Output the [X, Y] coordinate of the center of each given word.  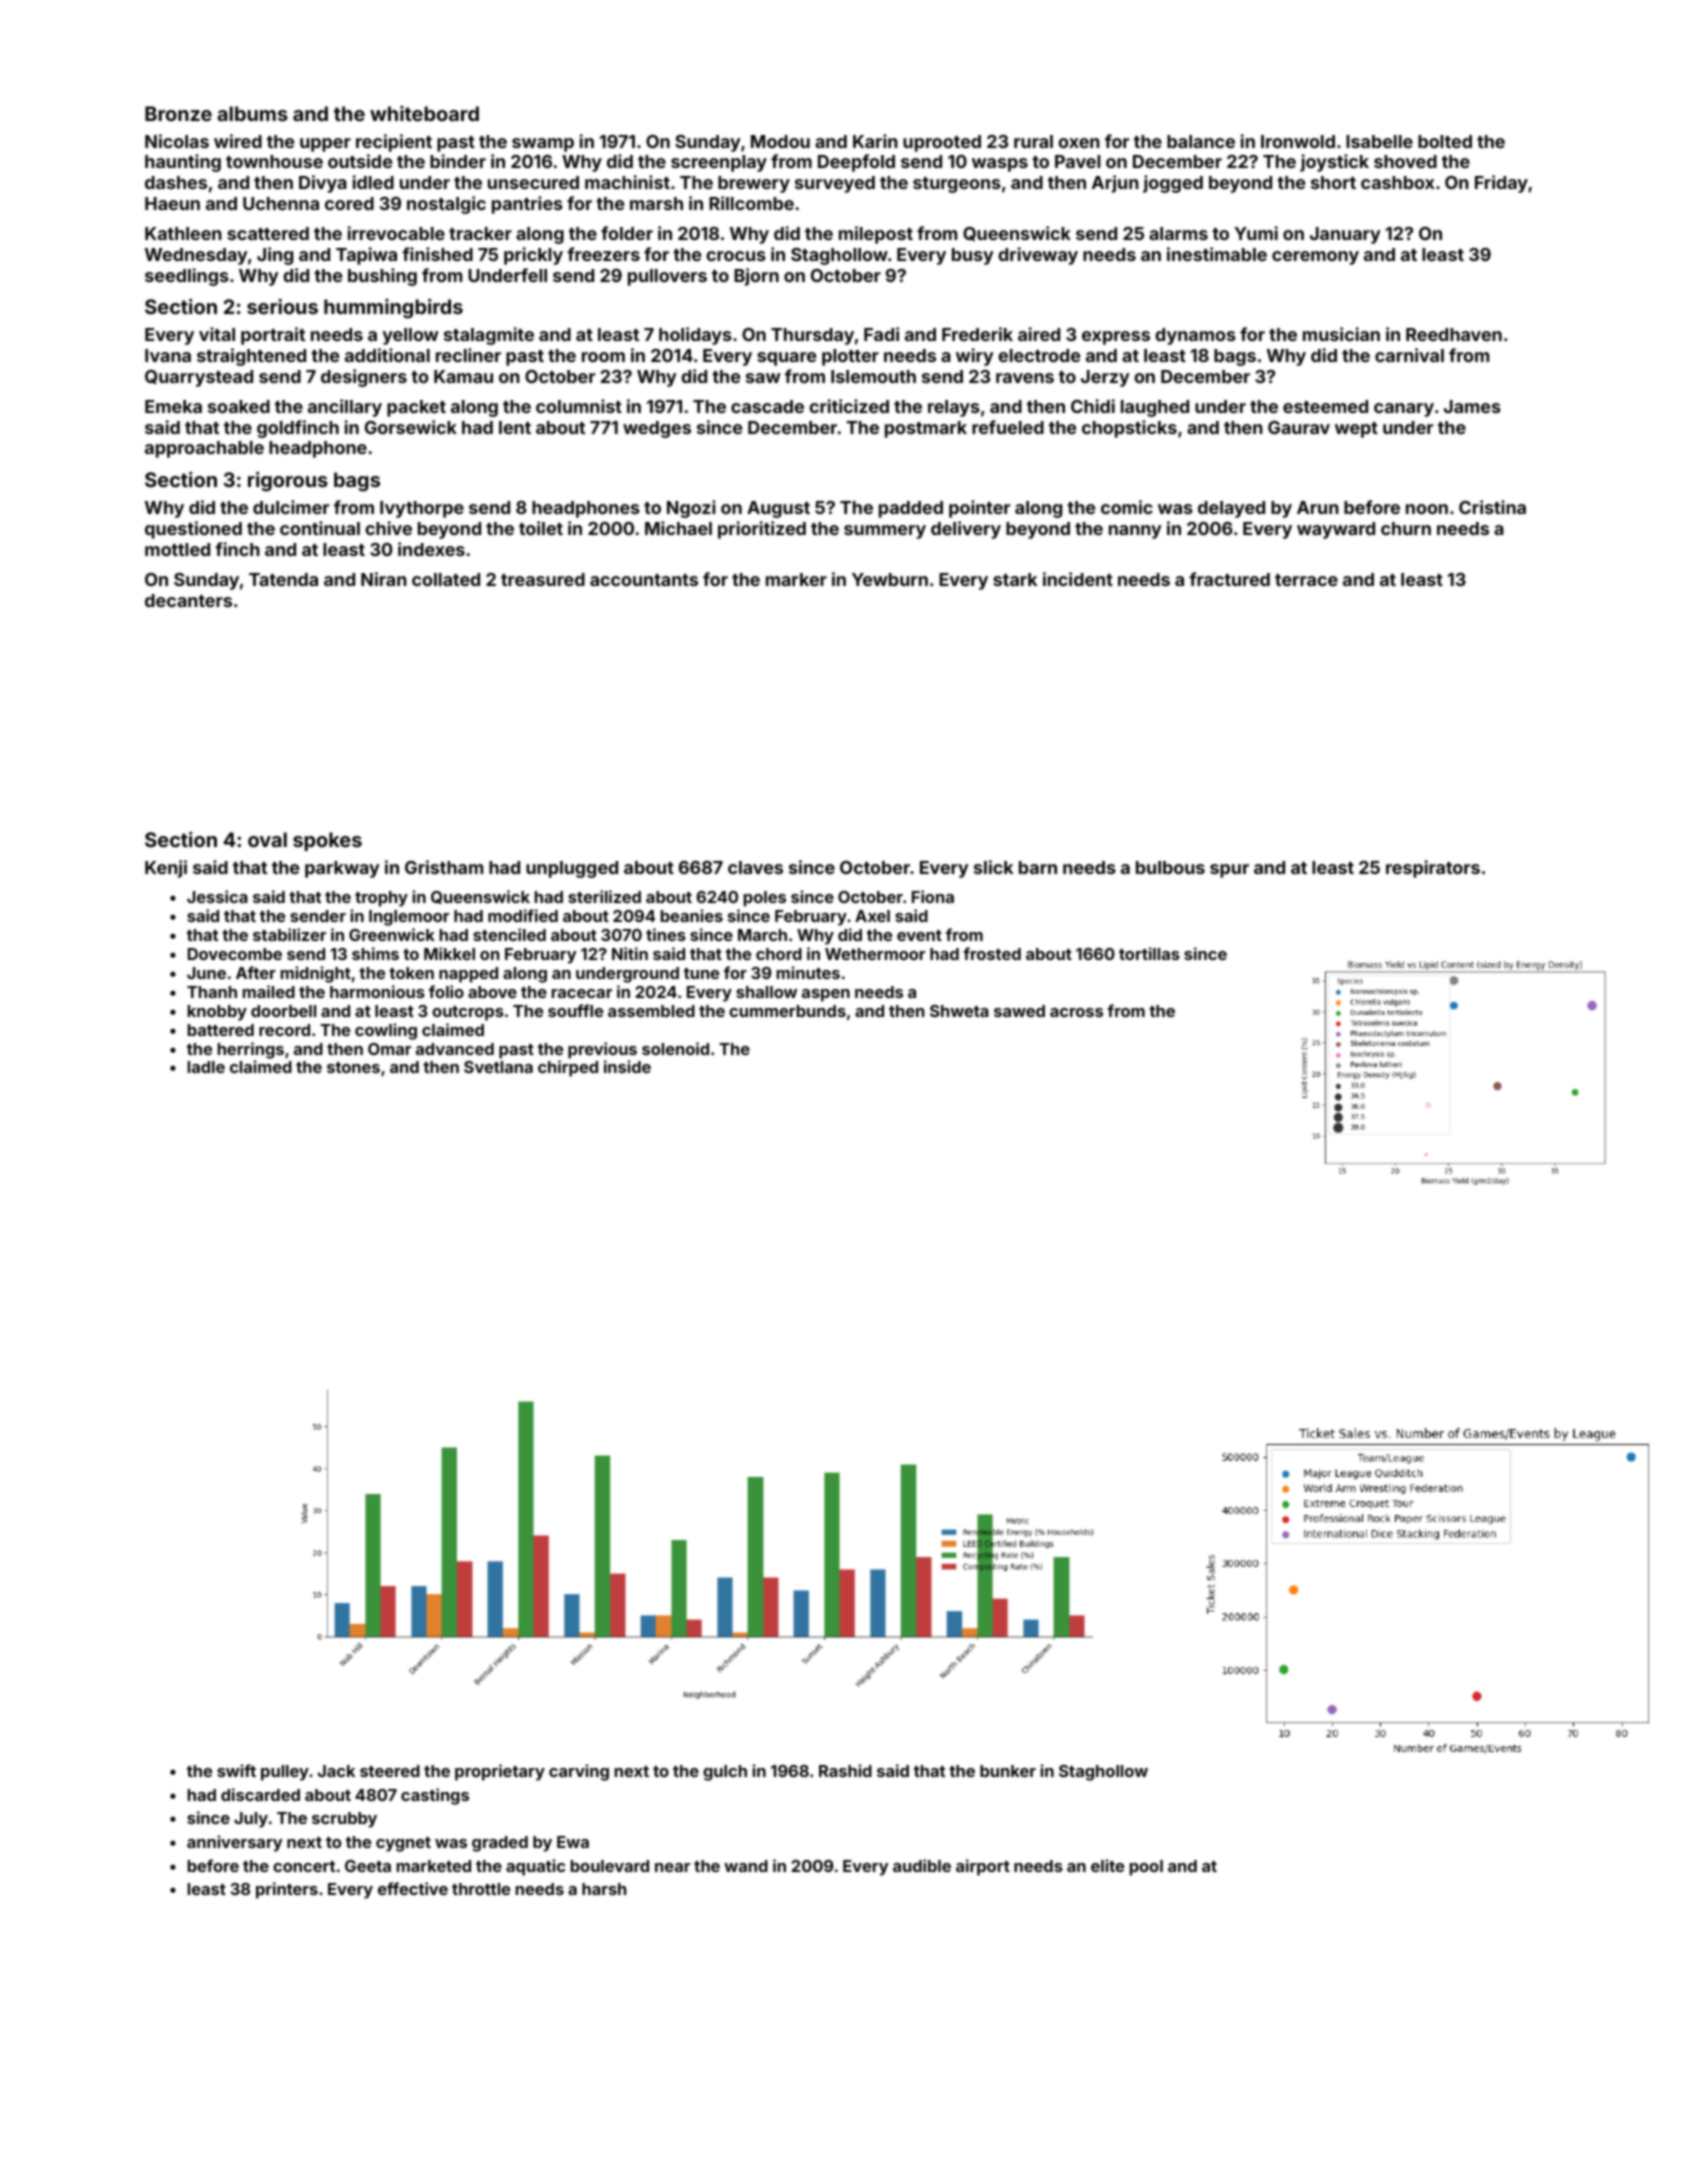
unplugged [572, 869]
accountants [644, 580]
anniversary [234, 1843]
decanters [188, 600]
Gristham [444, 867]
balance [1201, 141]
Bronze [178, 113]
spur [1229, 871]
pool [1146, 1868]
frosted [992, 953]
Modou [780, 141]
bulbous [1170, 867]
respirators [1433, 869]
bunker [1008, 1771]
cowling [386, 1031]
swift [236, 1770]
